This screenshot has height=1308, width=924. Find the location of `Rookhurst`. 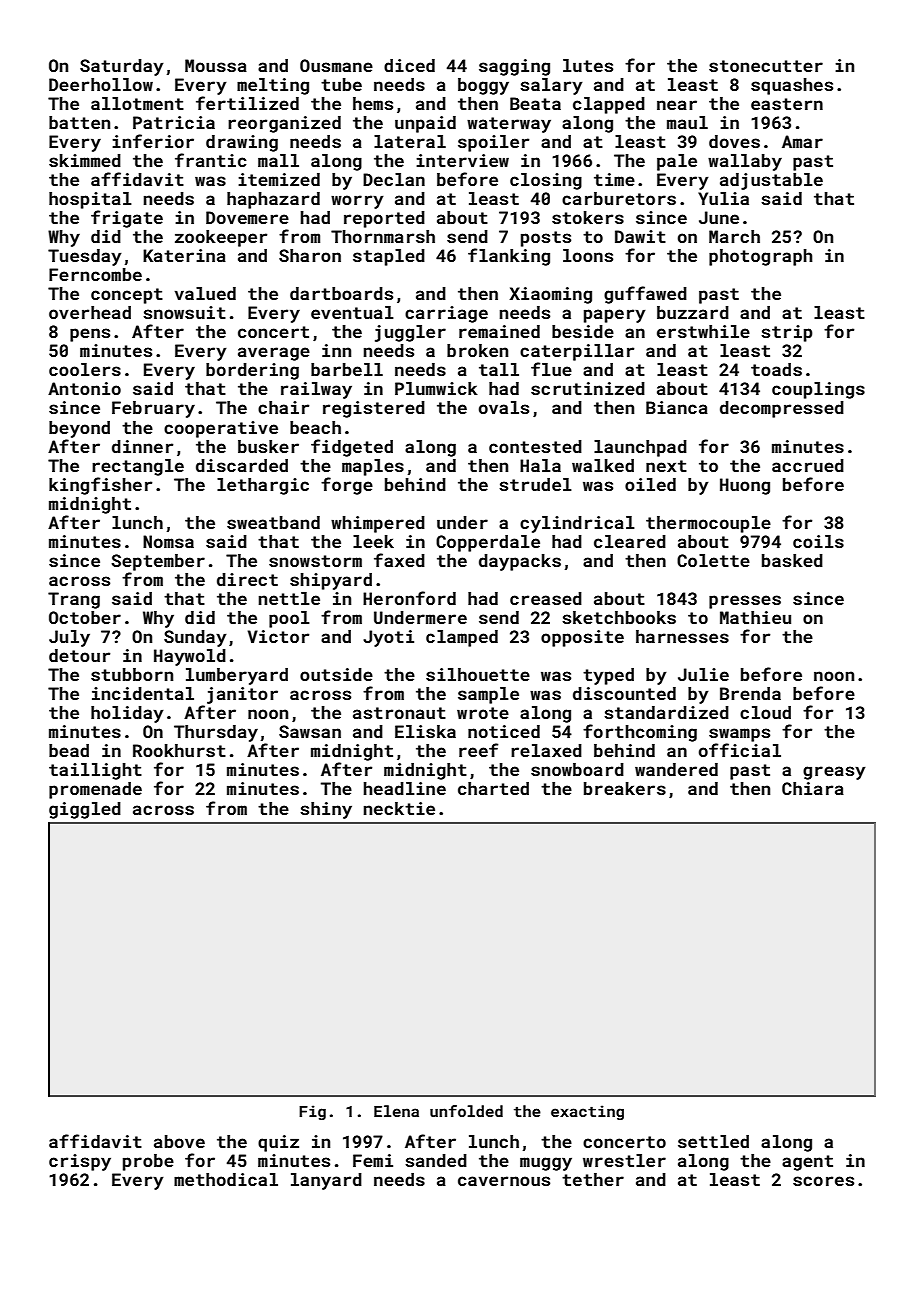

Rookhurst is located at coordinates (179, 750).
